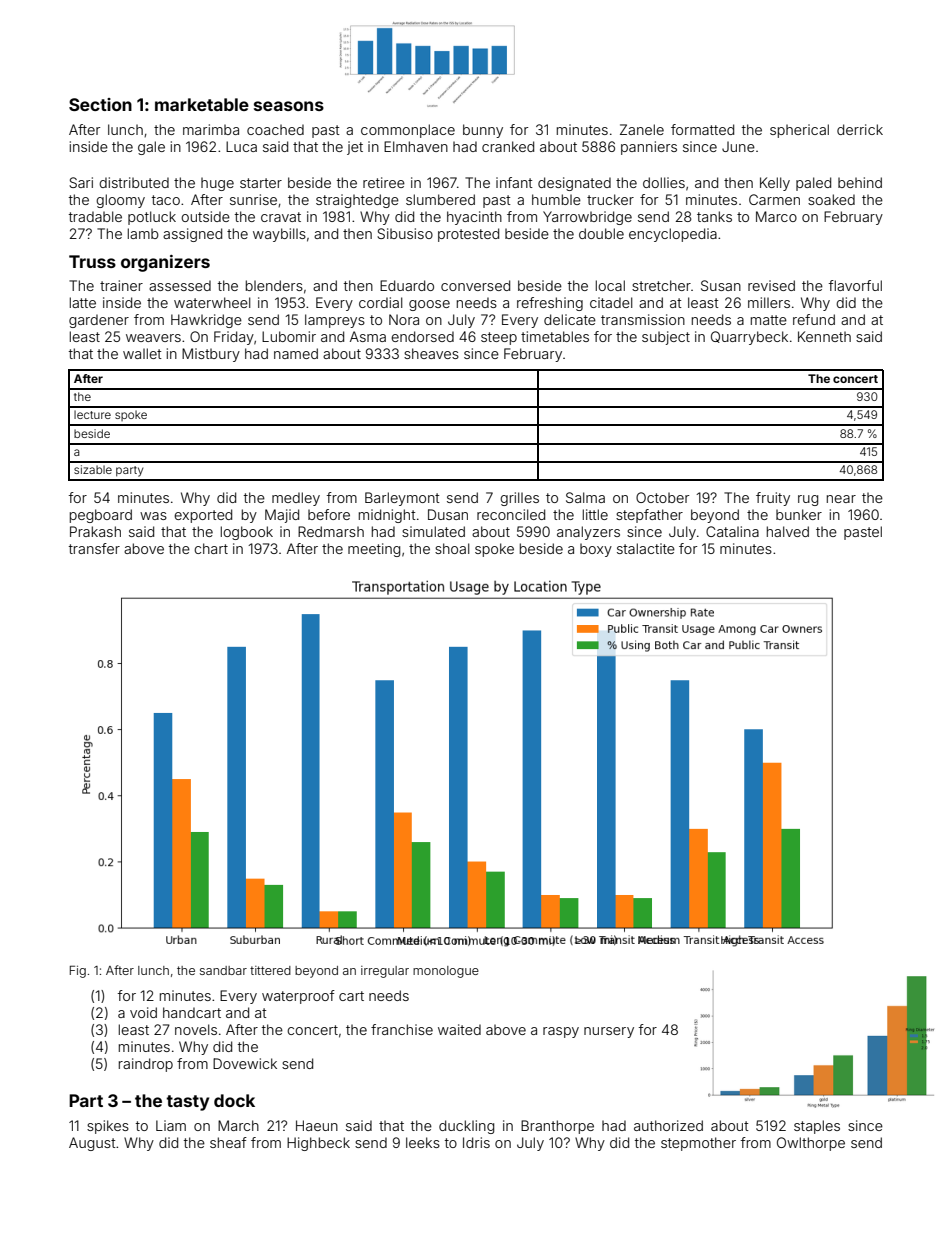  Describe the element at coordinates (95, 216) in the screenshot. I see `tradable` at that location.
